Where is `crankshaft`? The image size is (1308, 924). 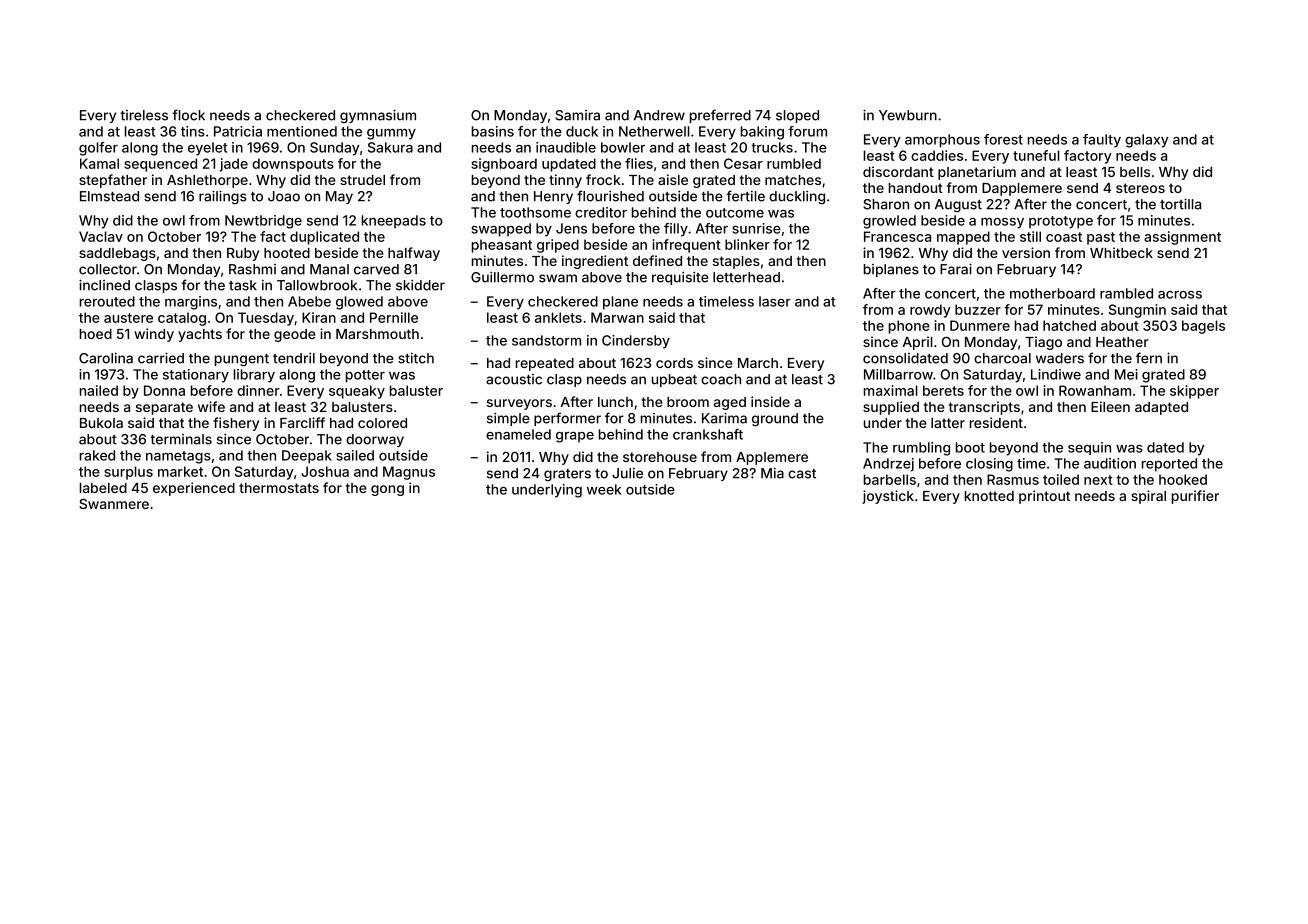 crankshaft is located at coordinates (708, 434).
